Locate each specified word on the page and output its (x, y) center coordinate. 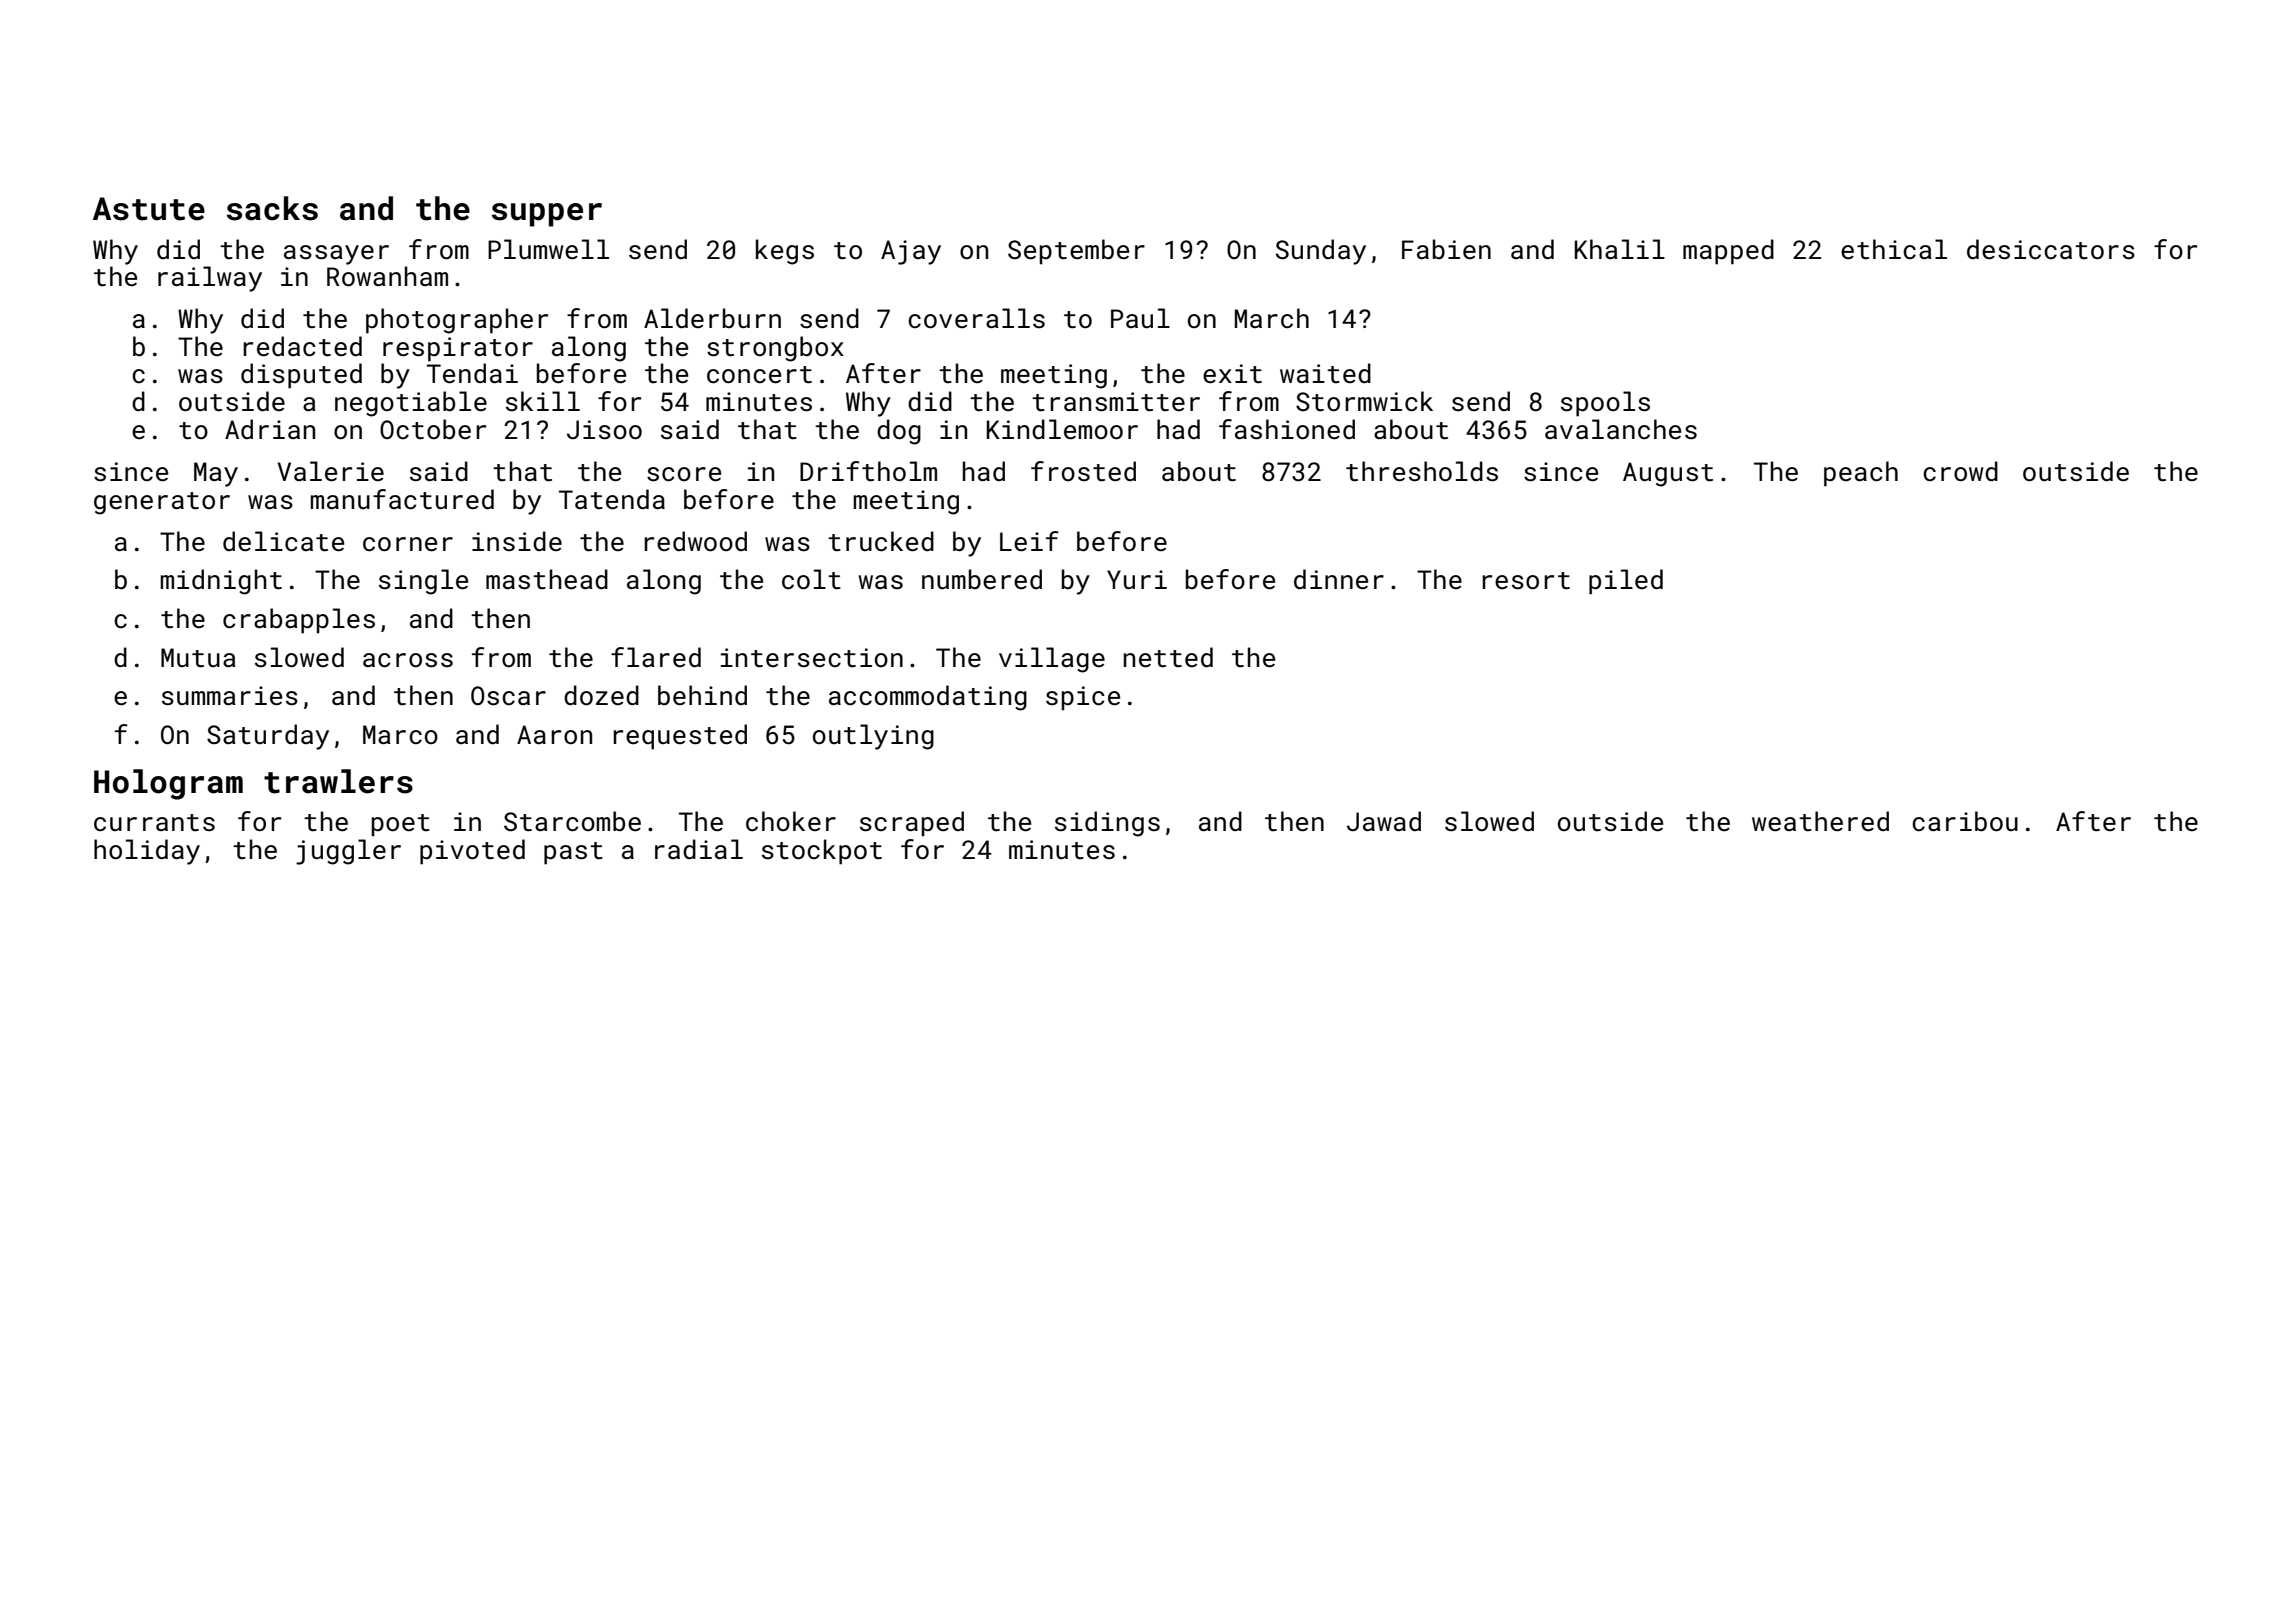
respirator (458, 349)
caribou (1965, 821)
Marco (400, 734)
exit (1232, 374)
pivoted (472, 852)
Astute (149, 209)
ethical (1894, 249)
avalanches (1621, 429)
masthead (547, 579)
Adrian (270, 429)
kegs (785, 252)
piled (1626, 582)
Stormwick (1364, 401)
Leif (1029, 541)
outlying (873, 737)
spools (1605, 404)
